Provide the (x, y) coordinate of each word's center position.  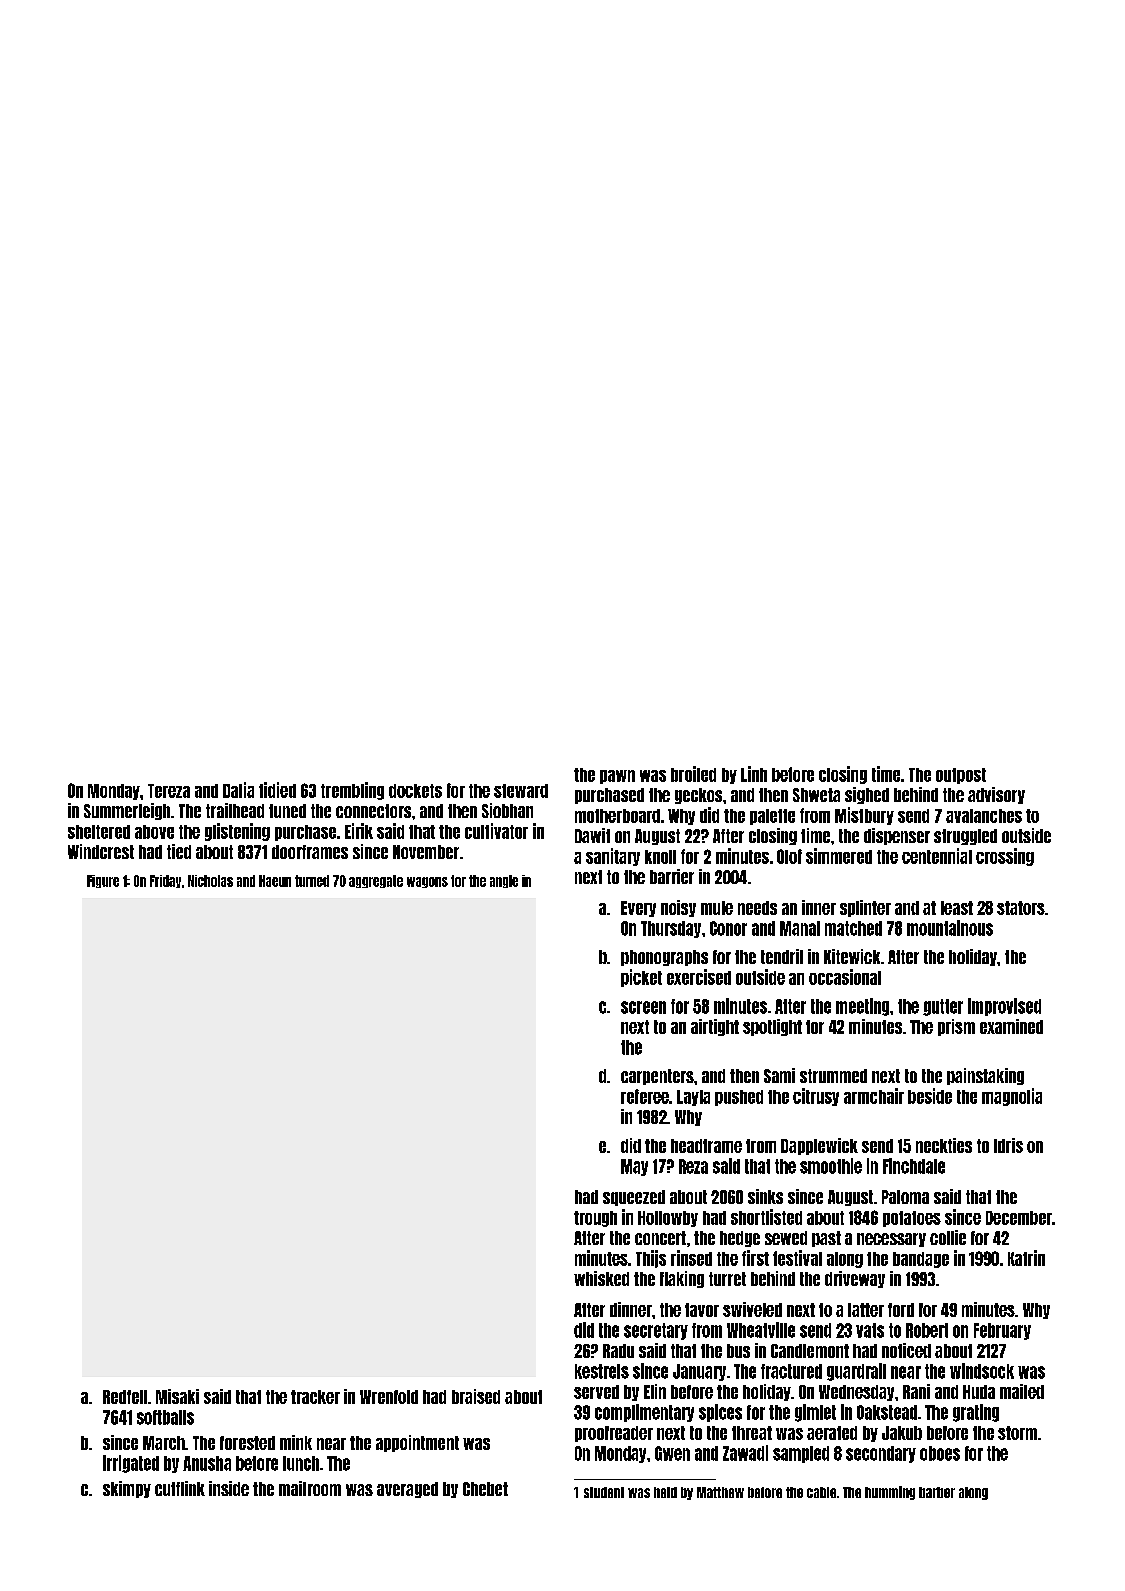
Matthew (720, 1492)
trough (595, 1219)
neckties (944, 1145)
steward (521, 791)
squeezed (634, 1198)
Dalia (238, 790)
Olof (789, 856)
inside (229, 1488)
